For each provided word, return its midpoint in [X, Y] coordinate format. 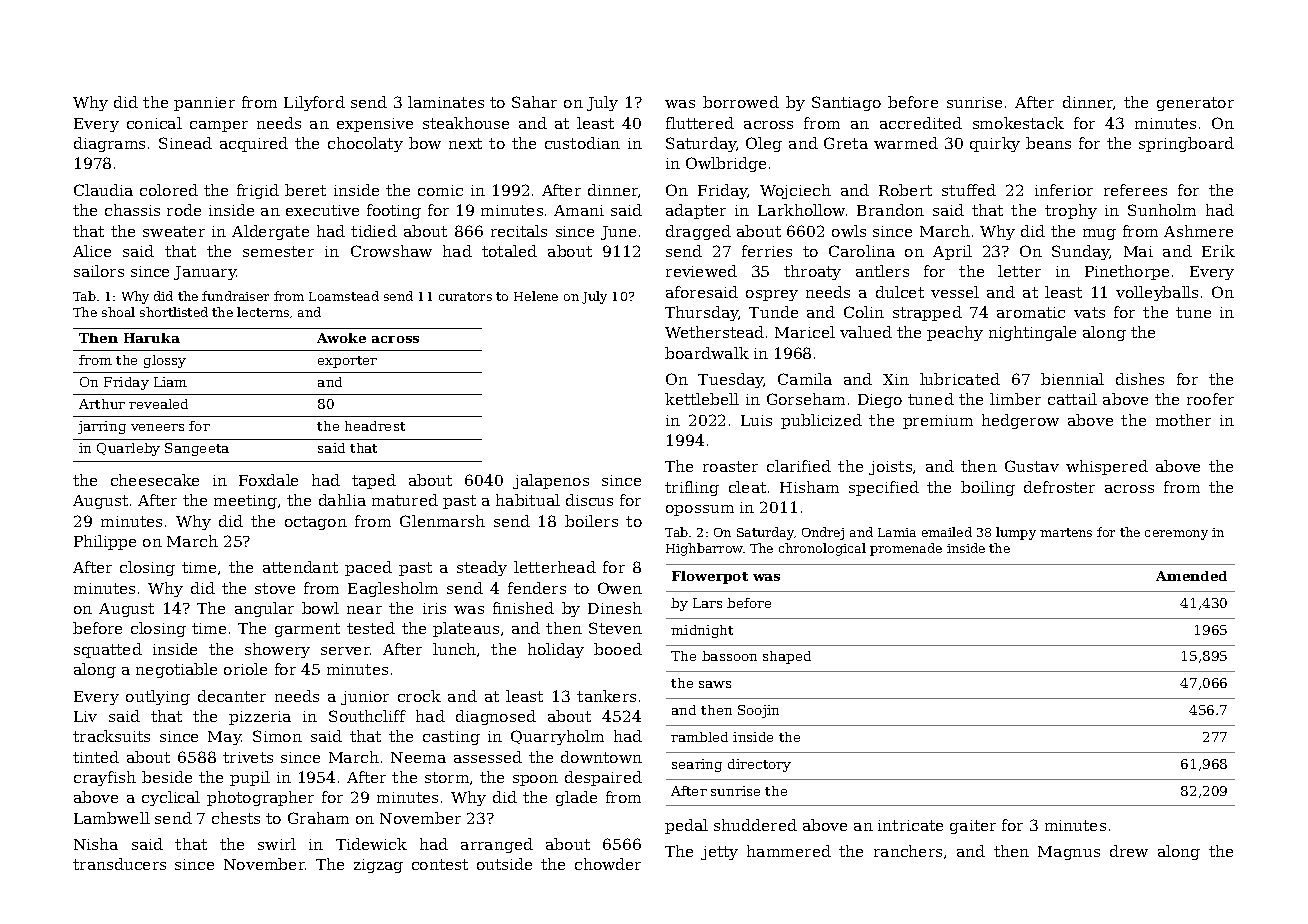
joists [890, 468]
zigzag [378, 866]
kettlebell [702, 399]
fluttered [700, 123]
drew [1129, 851]
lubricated [960, 379]
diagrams [109, 144]
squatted [108, 650]
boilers [591, 521]
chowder [608, 864]
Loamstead [344, 296]
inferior [1064, 190]
